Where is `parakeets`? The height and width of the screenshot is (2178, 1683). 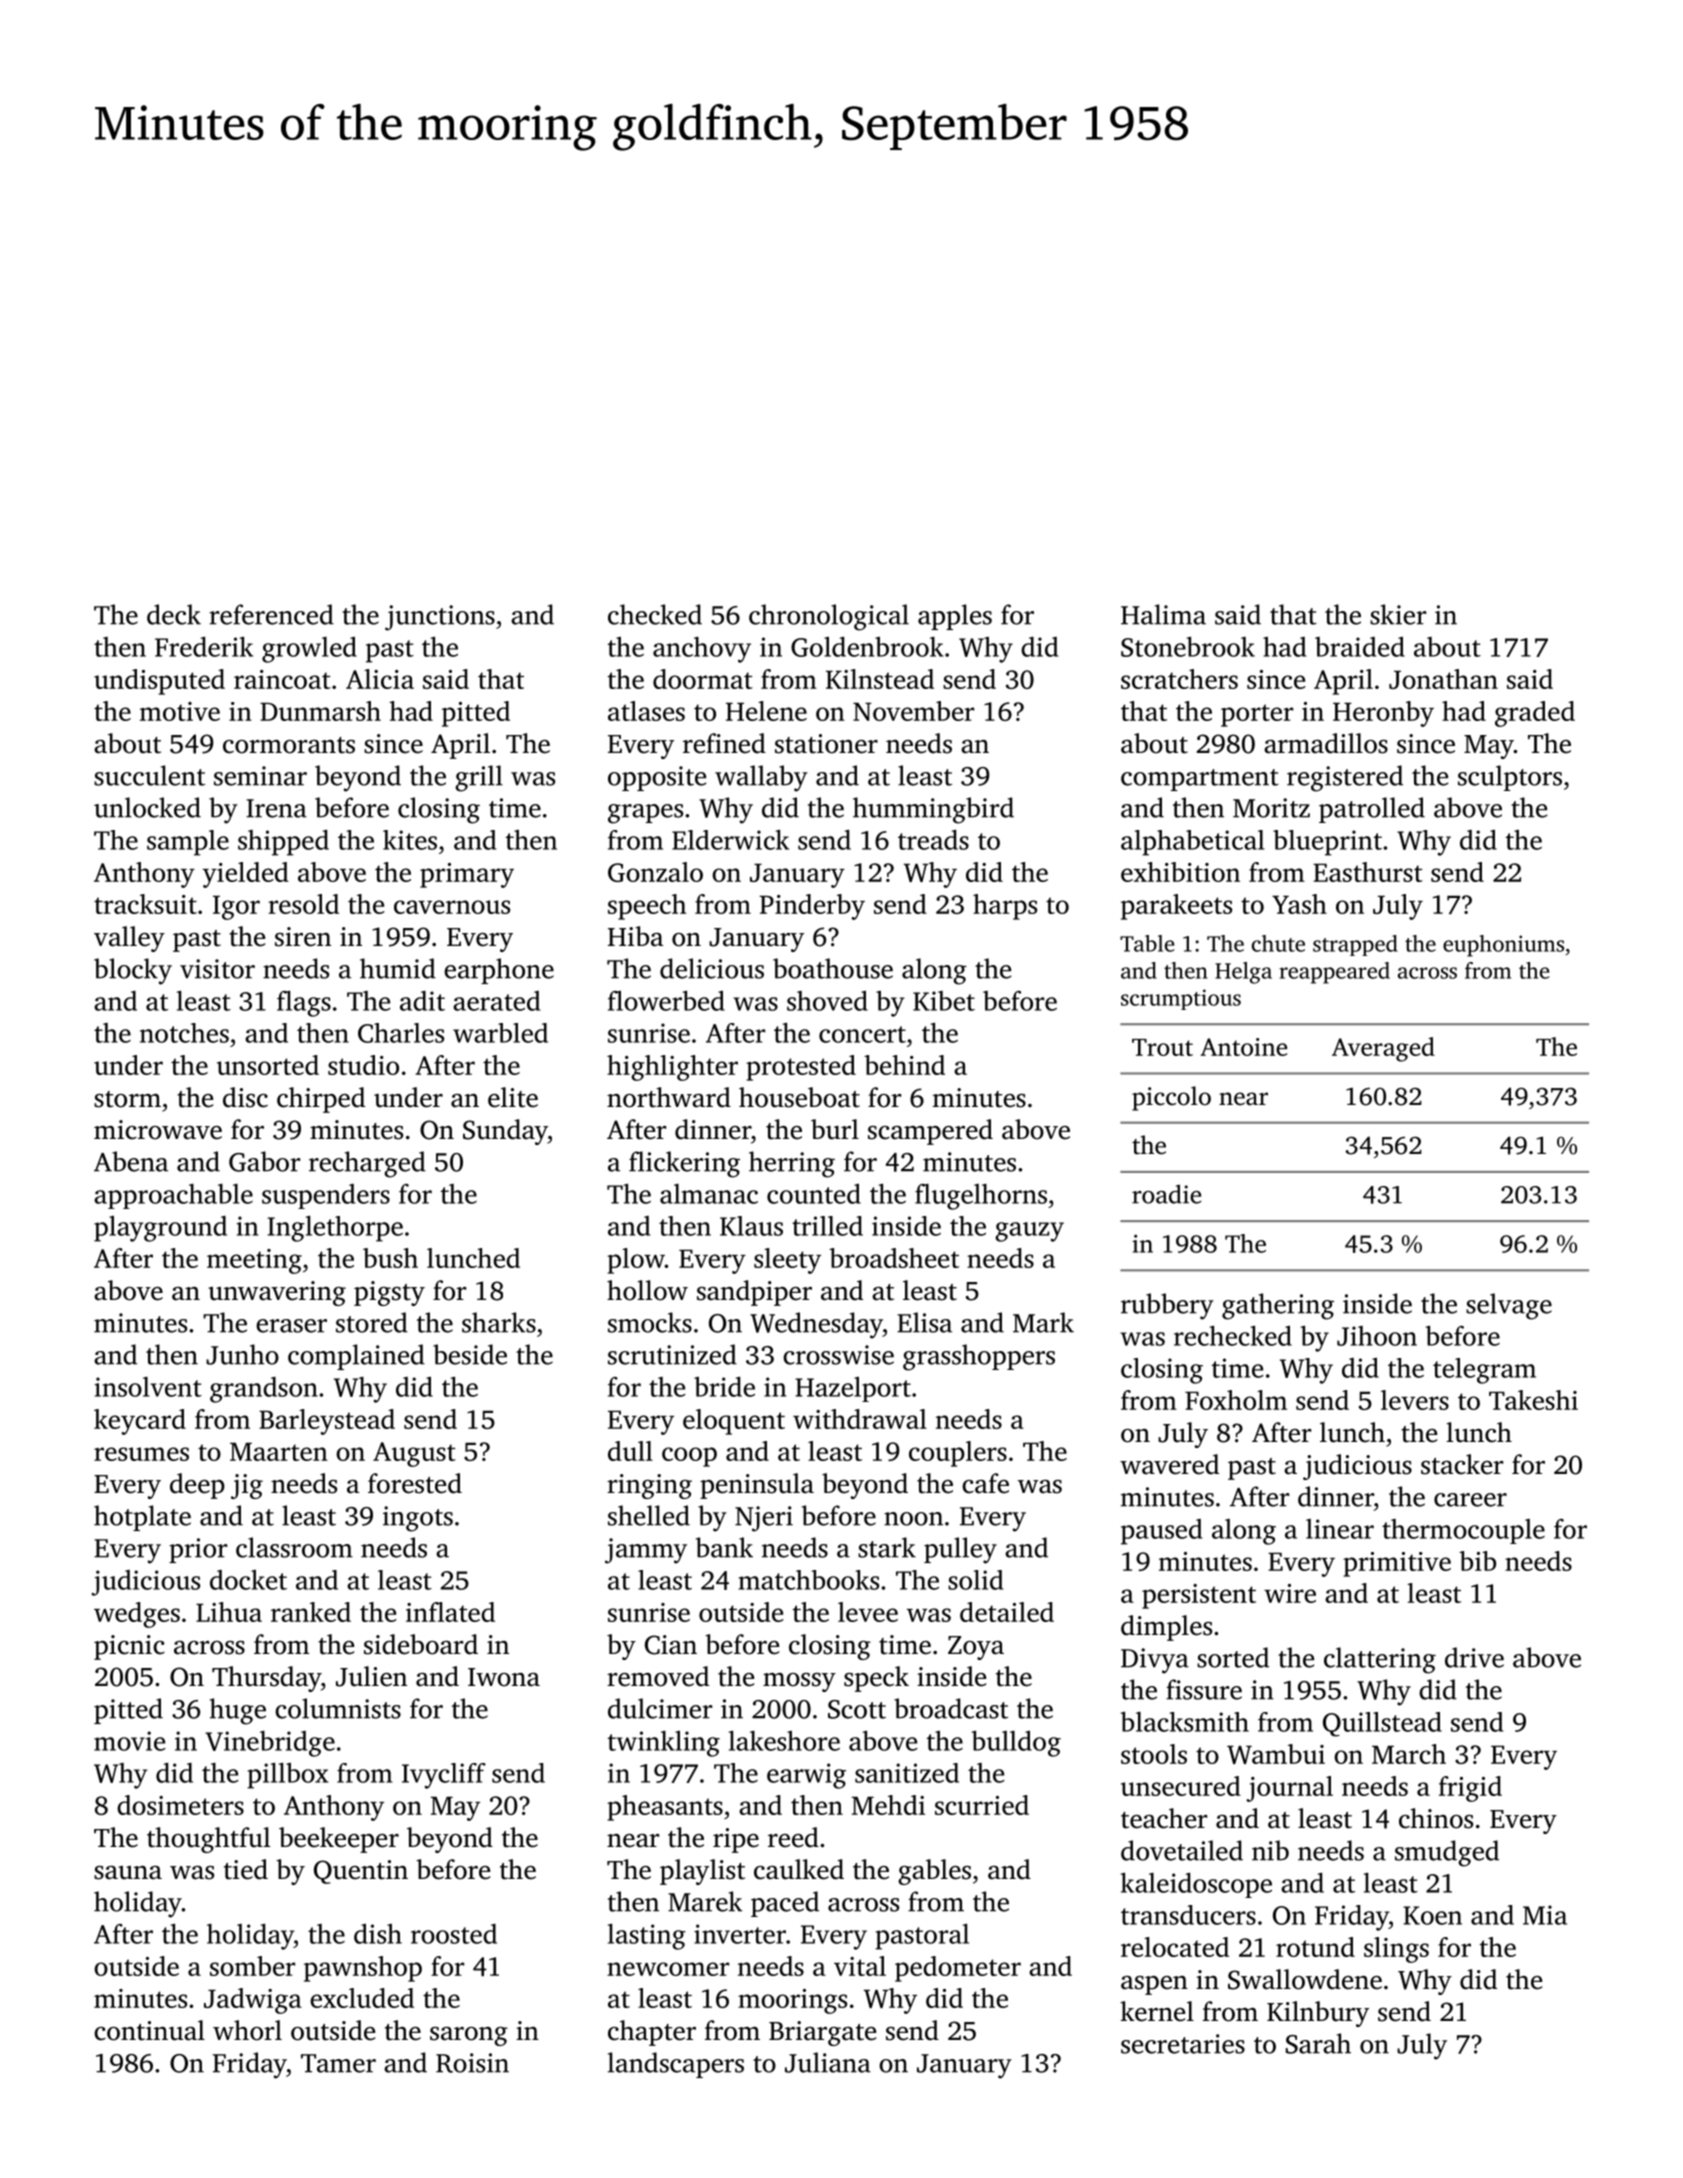 parakeets is located at coordinates (1176, 907).
